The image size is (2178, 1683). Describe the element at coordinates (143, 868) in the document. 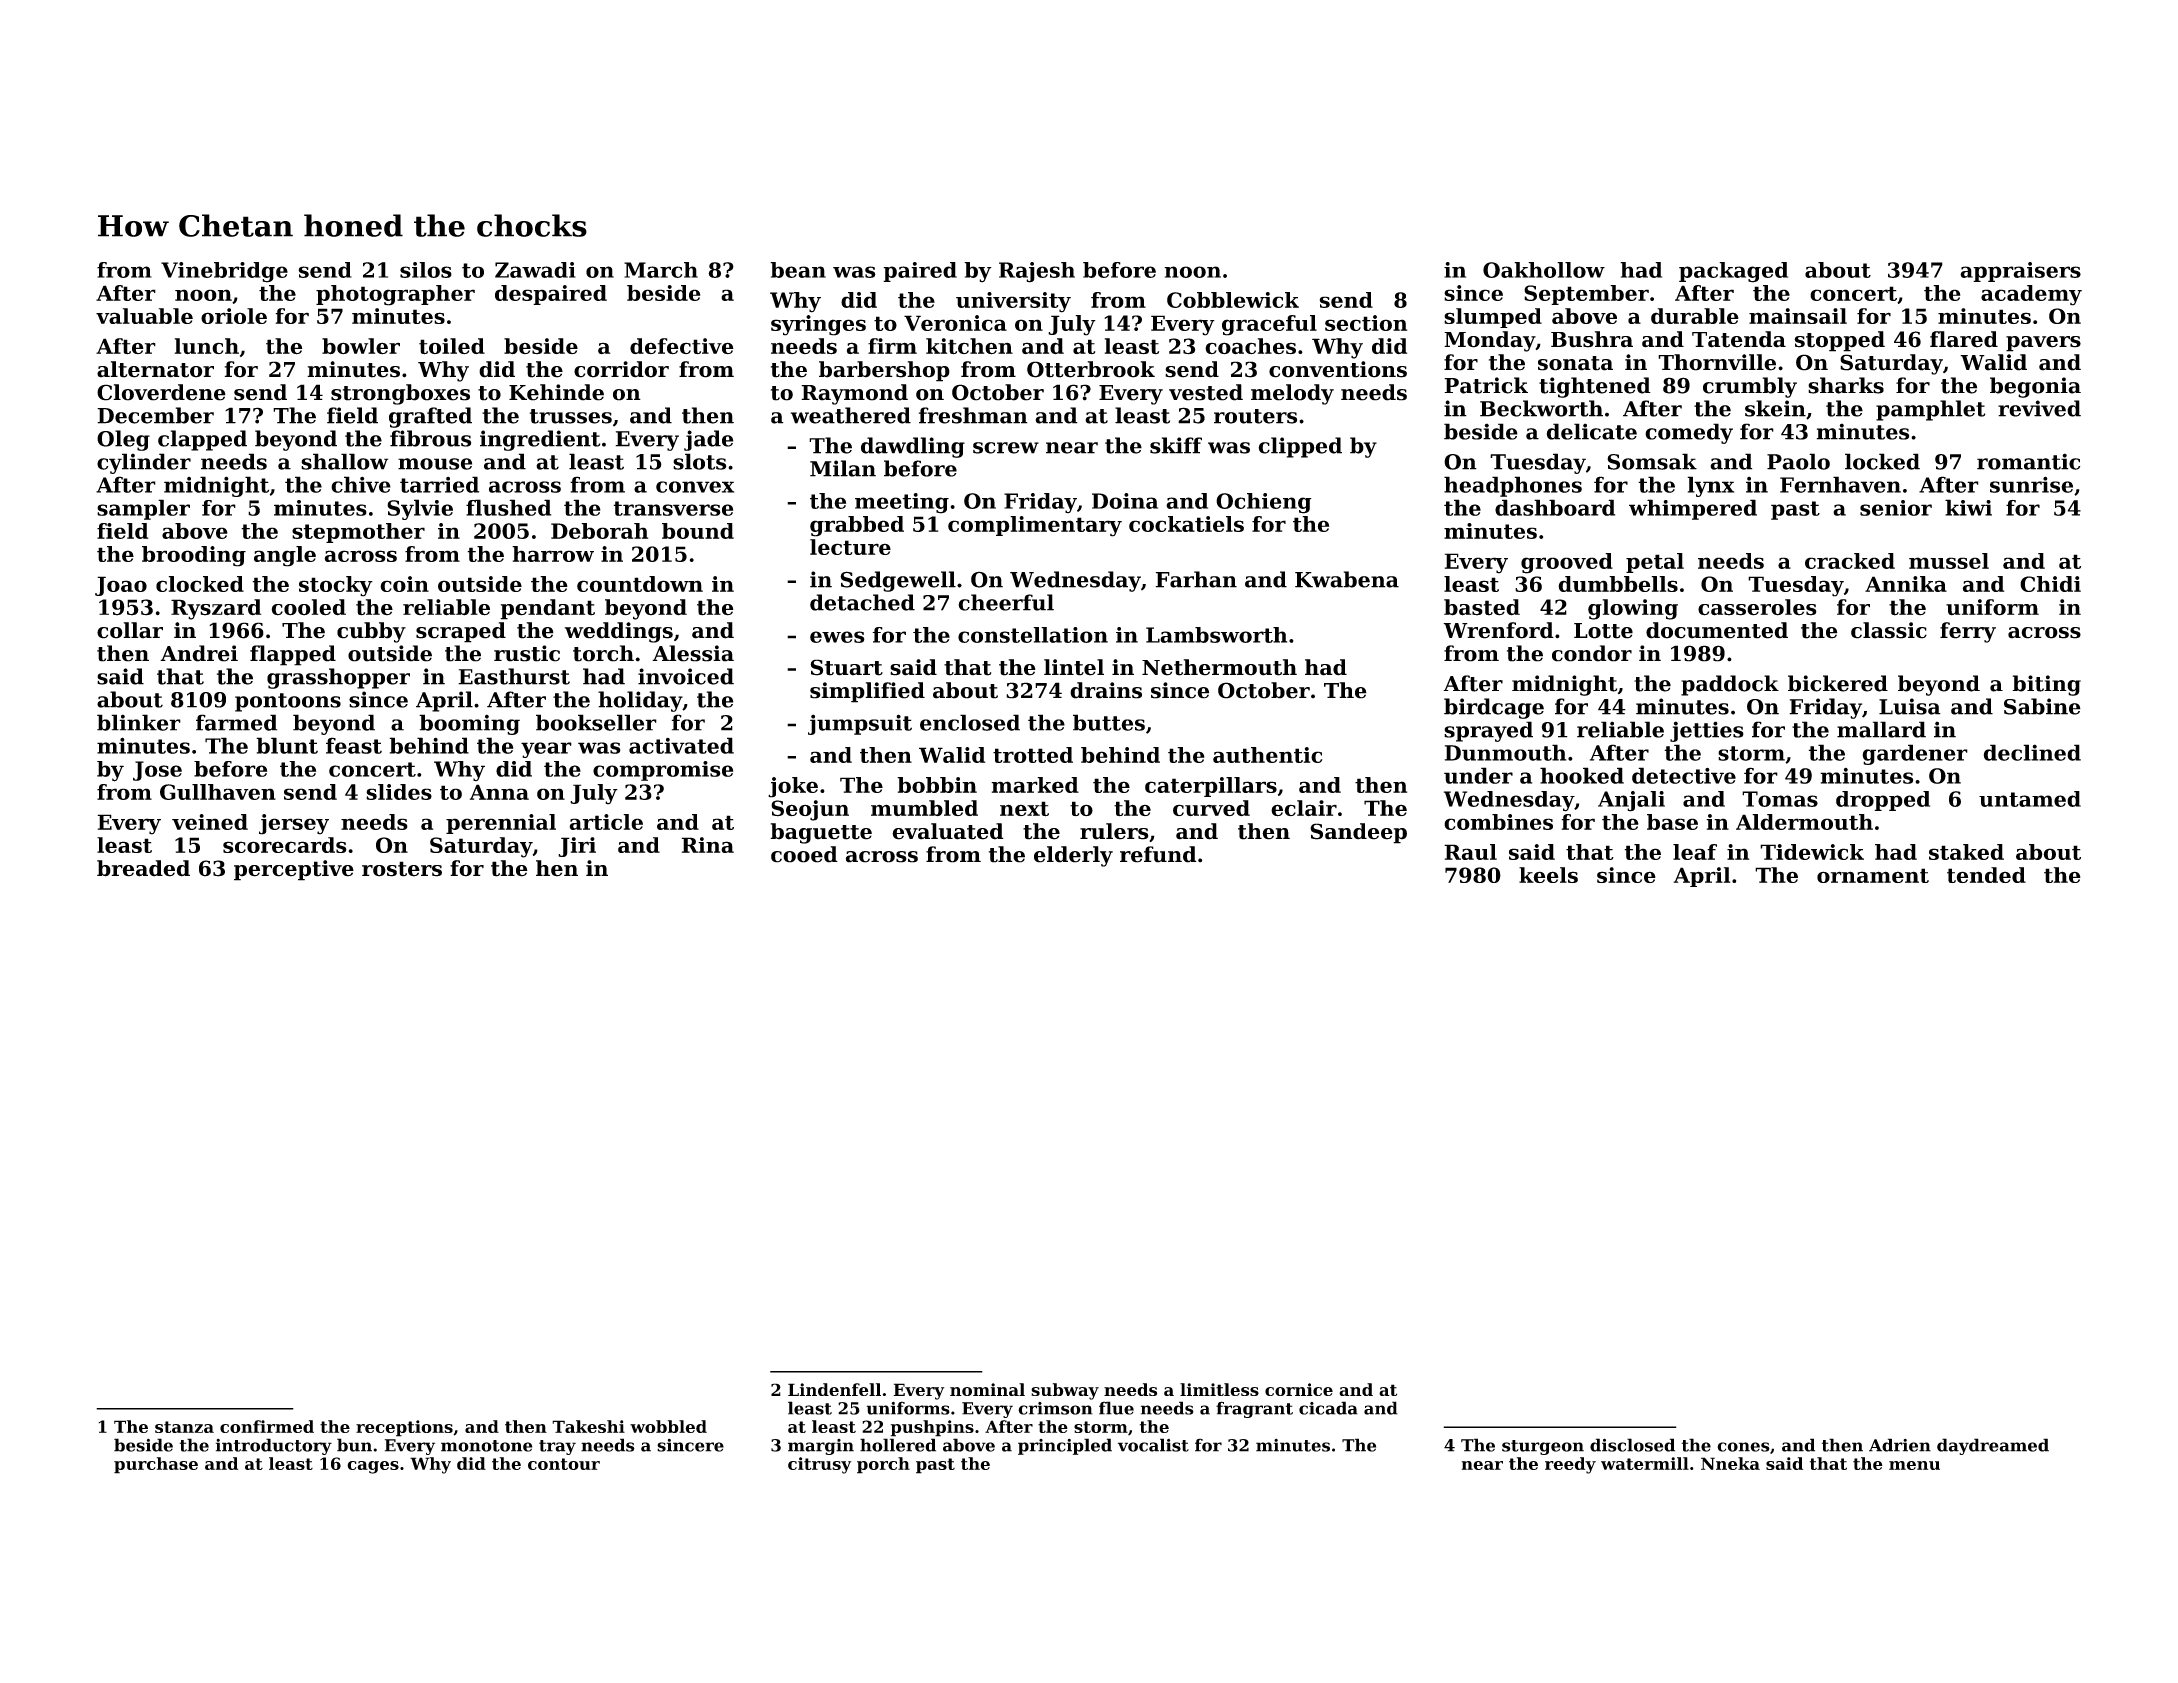

I see `breaded` at that location.
